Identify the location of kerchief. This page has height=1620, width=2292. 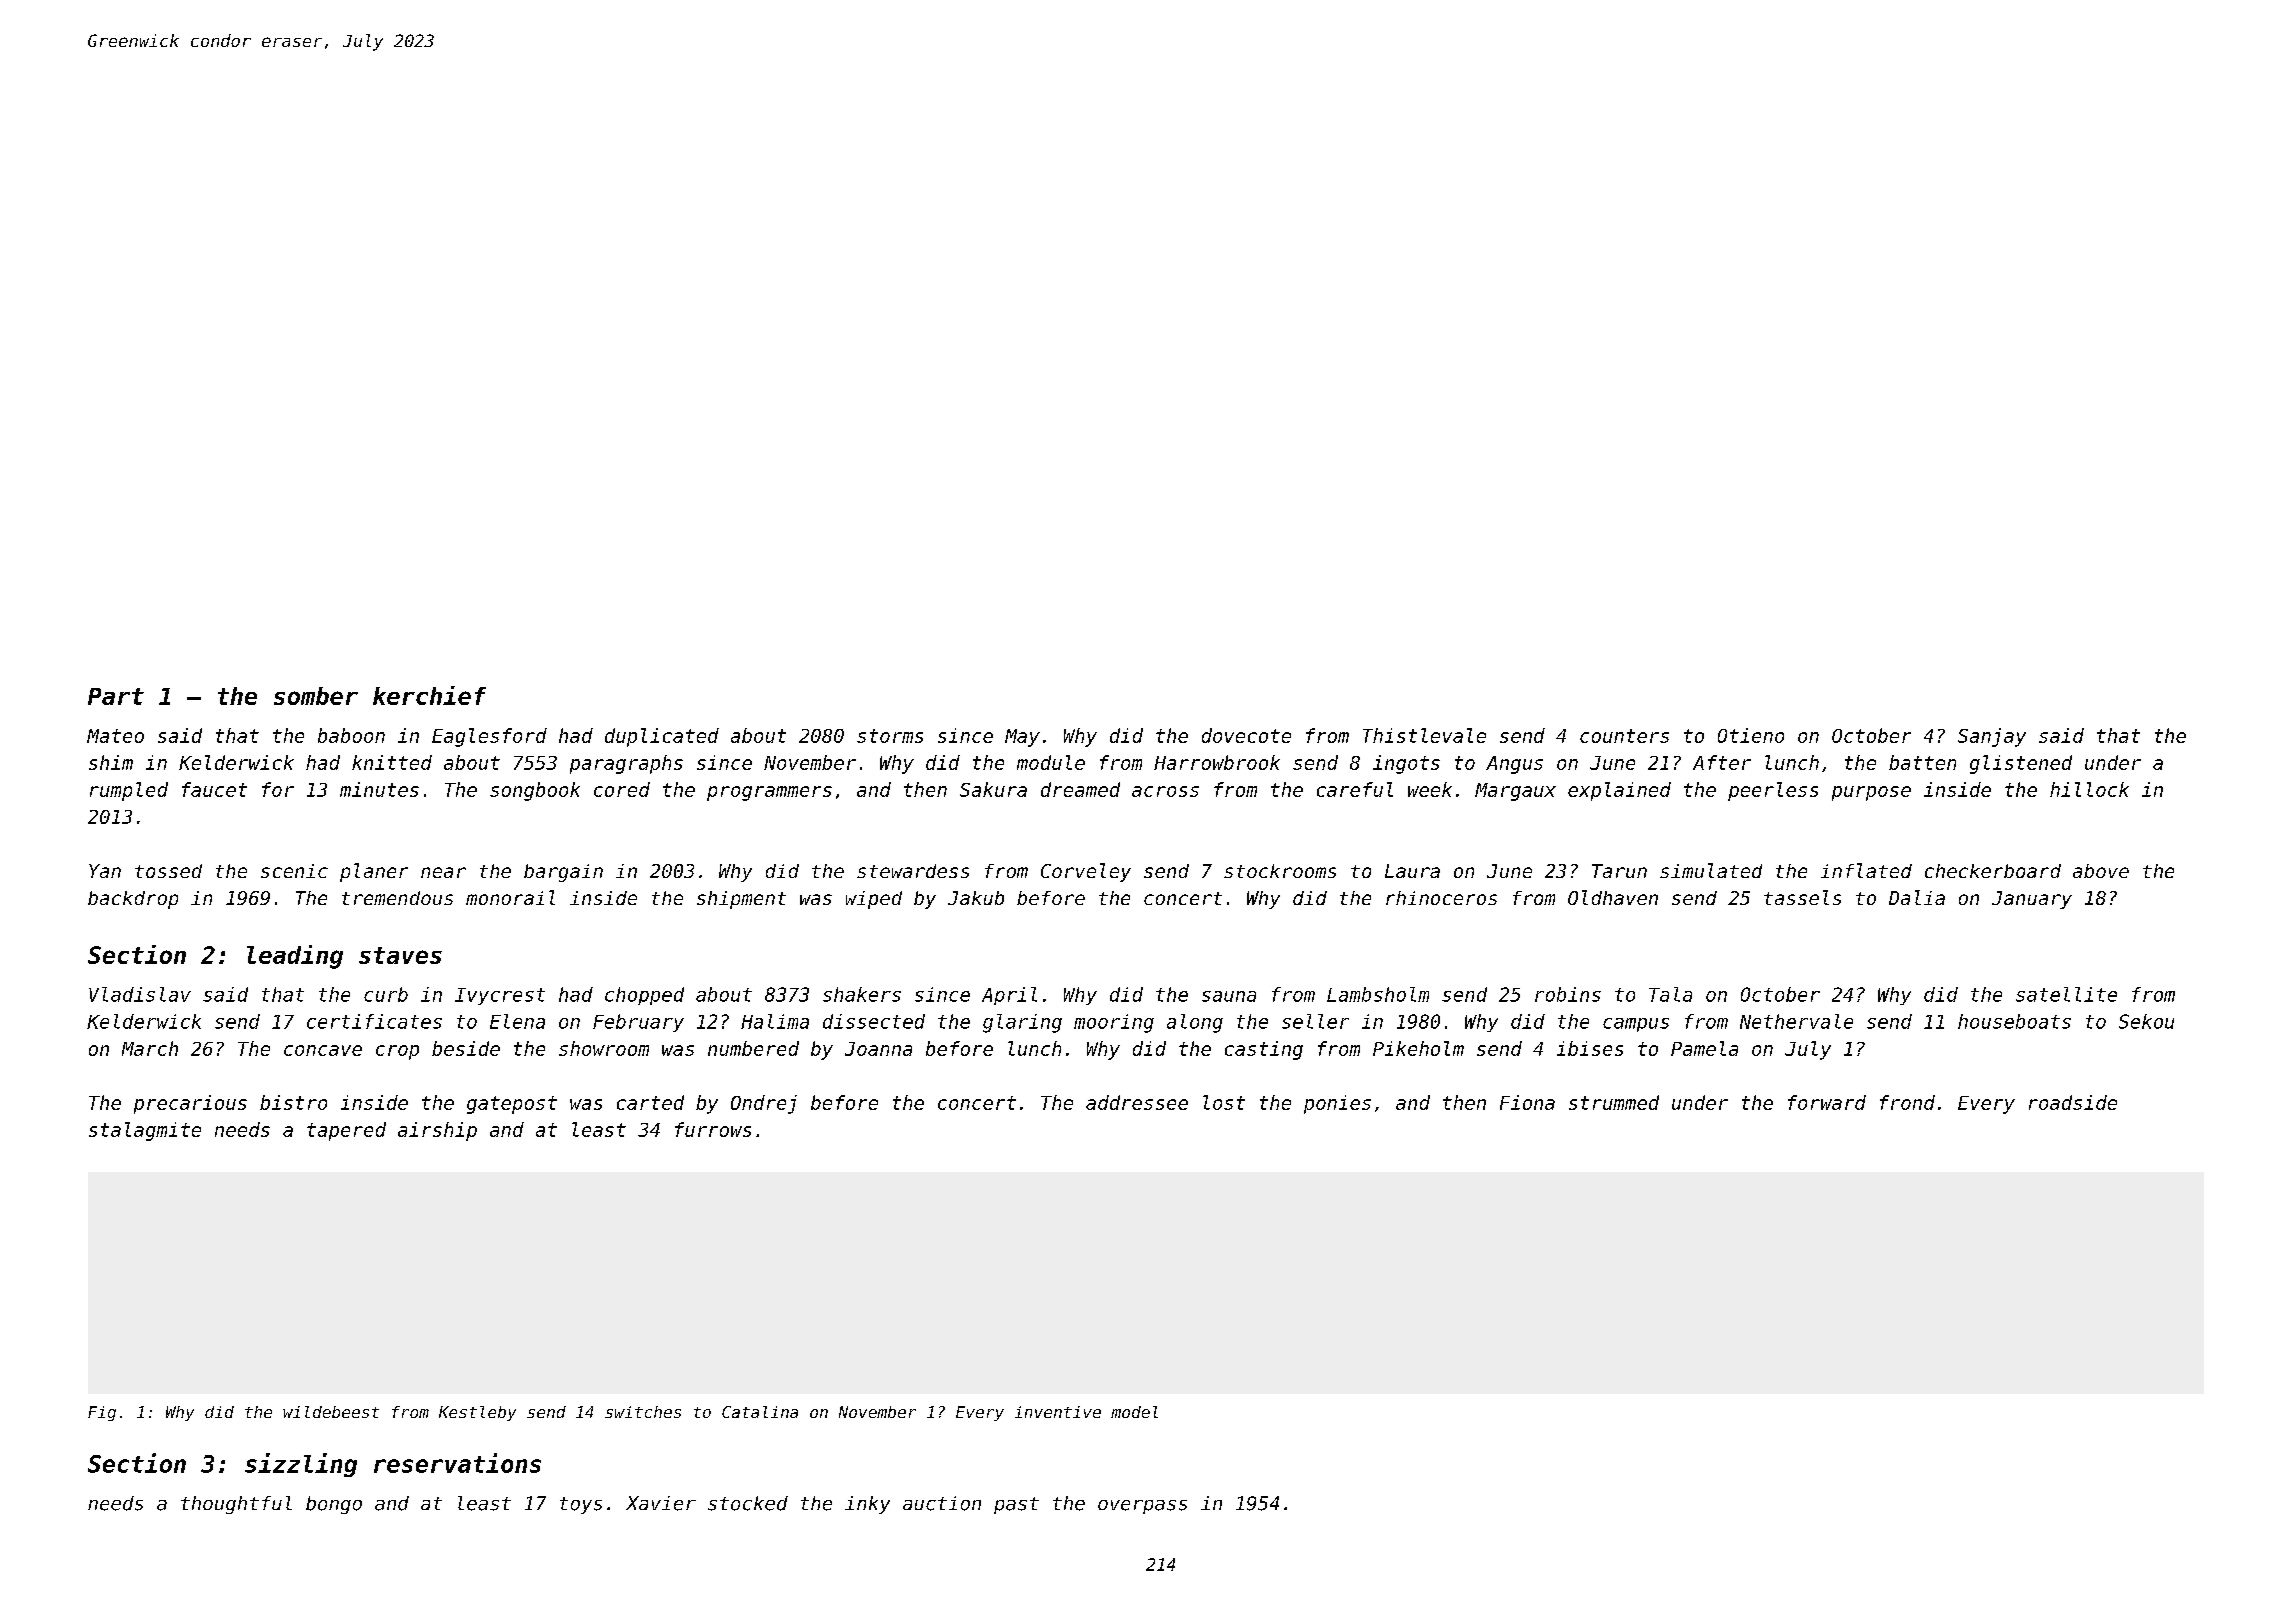
(429, 695).
